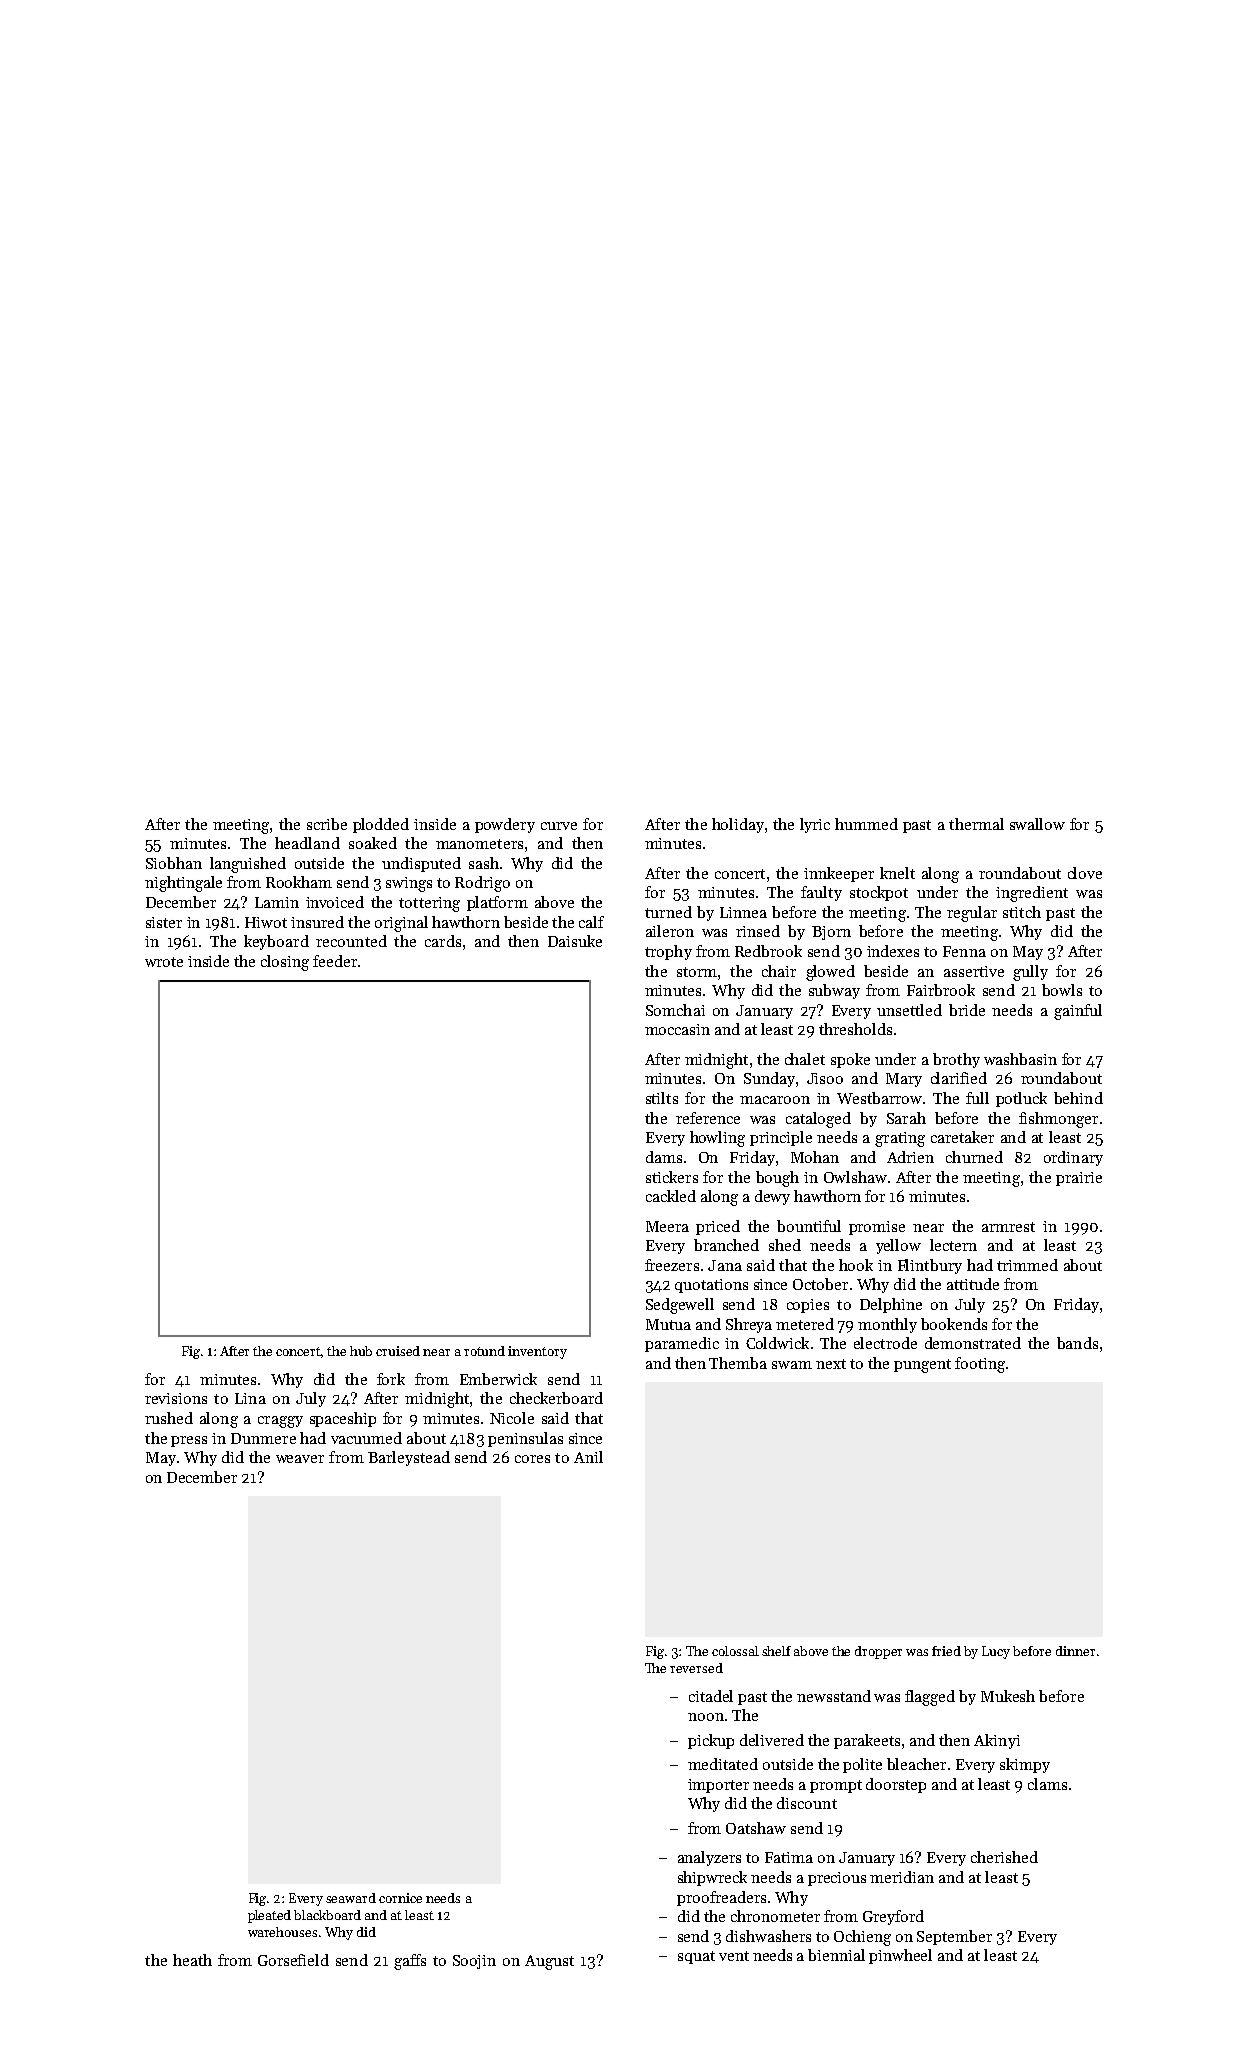 This screenshot has height=2056, width=1248. Describe the element at coordinates (900, 1956) in the screenshot. I see `pinwheel` at that location.
